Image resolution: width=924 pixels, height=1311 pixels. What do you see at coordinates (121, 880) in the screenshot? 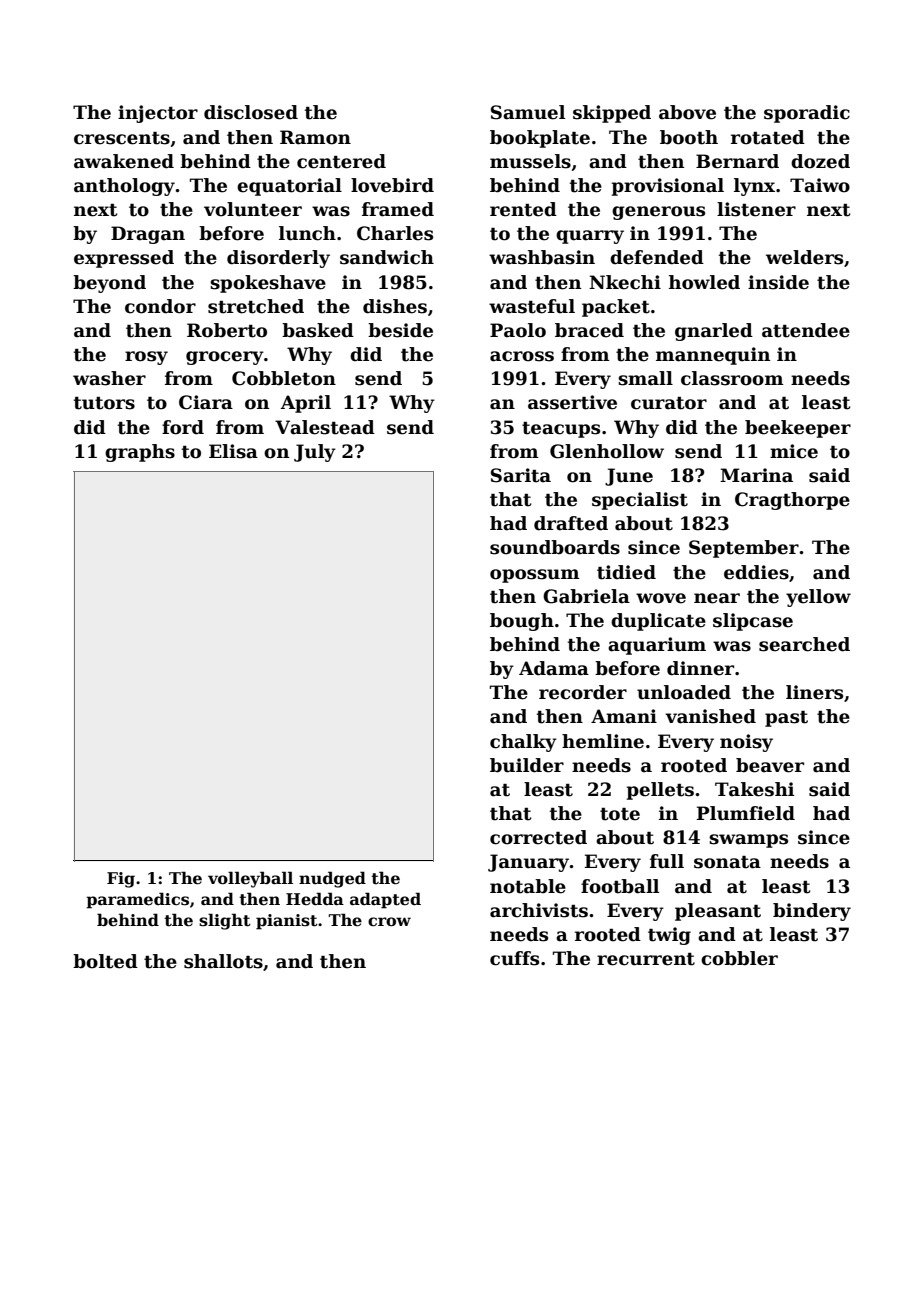
I see `Fig` at bounding box center [121, 880].
